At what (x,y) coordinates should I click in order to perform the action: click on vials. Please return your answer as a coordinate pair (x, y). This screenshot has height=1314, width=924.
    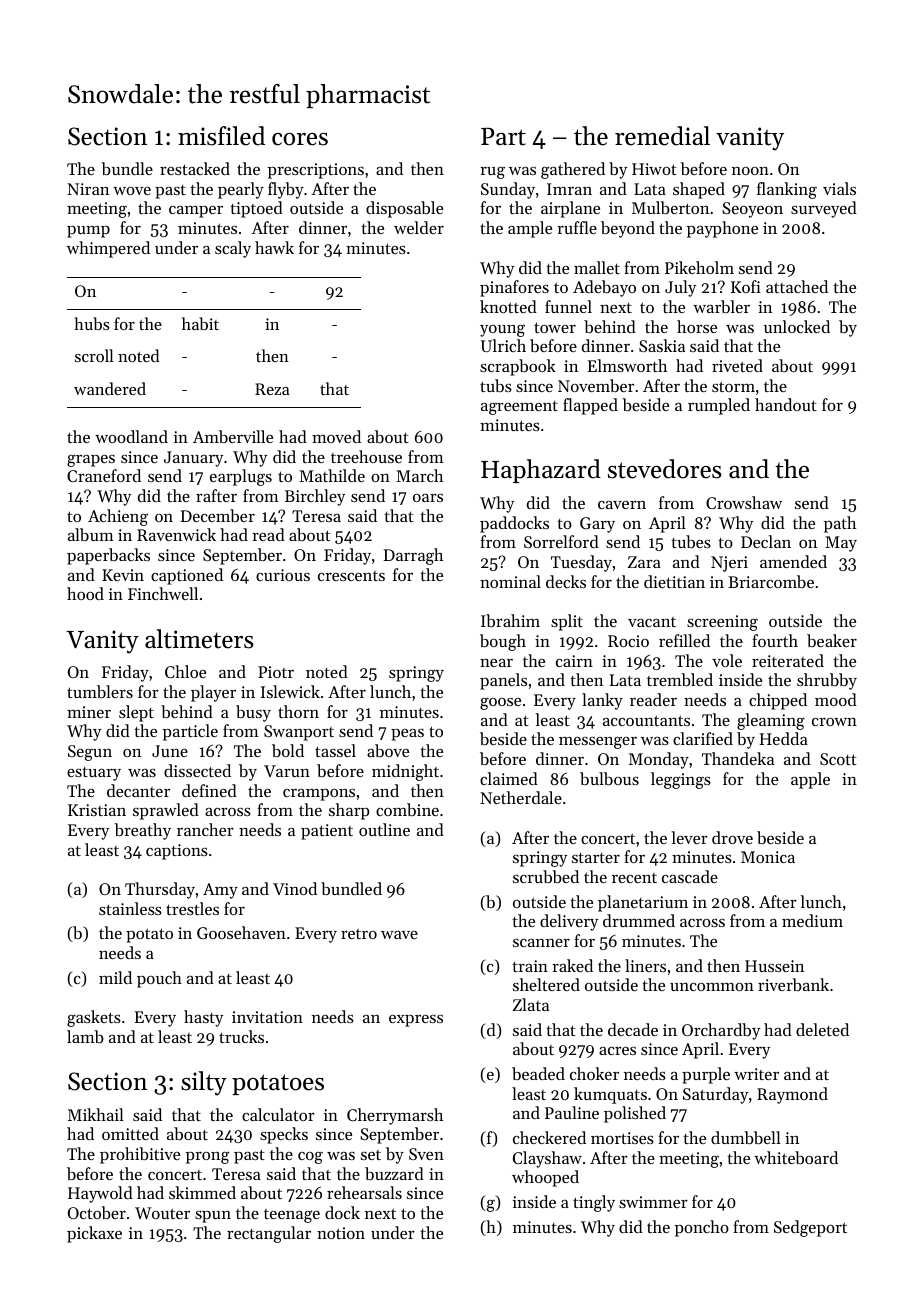
    Looking at the image, I should click on (839, 188).
